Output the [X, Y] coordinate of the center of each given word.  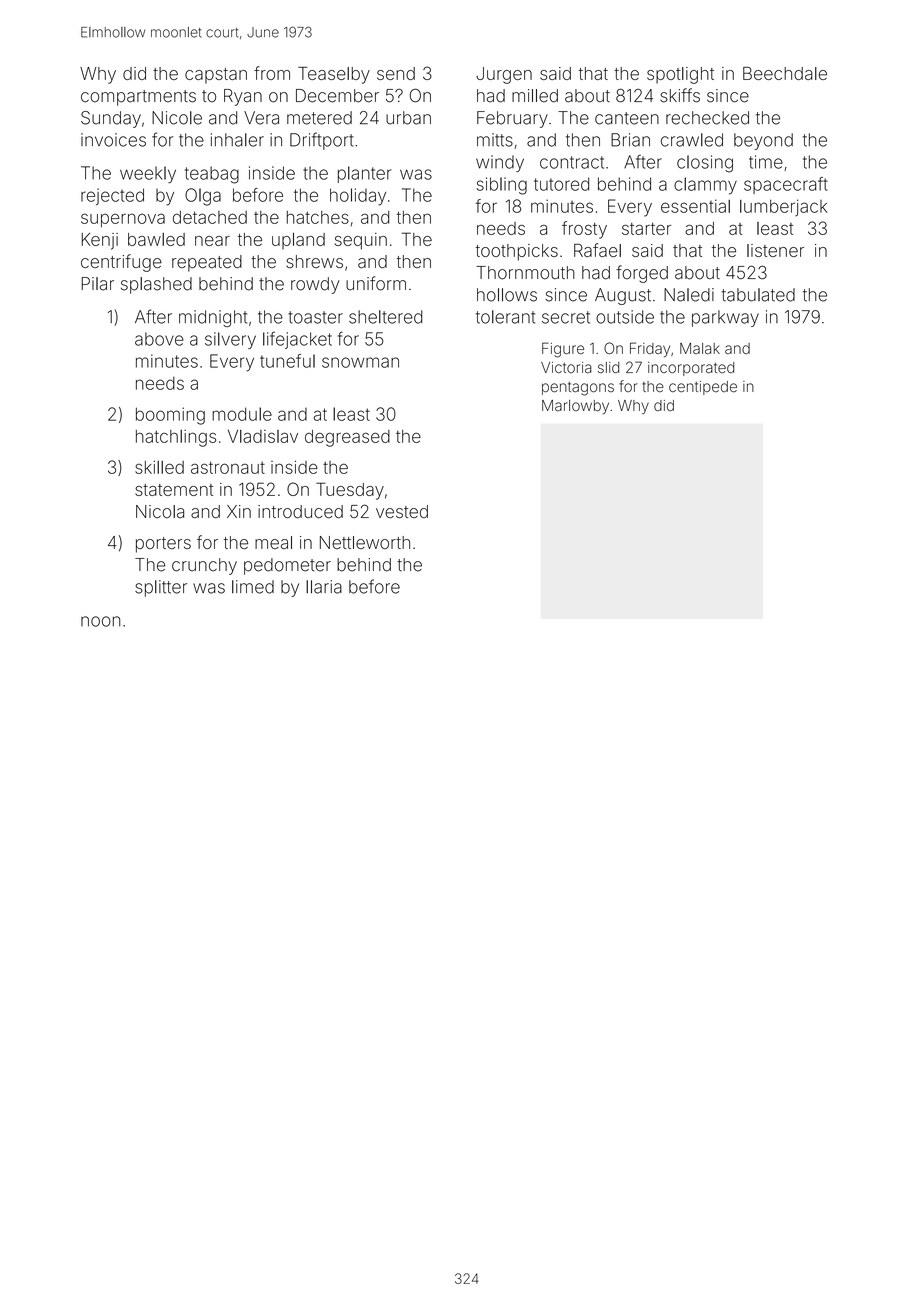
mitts [495, 140]
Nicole [177, 118]
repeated [207, 263]
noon [100, 621]
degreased [347, 438]
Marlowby [575, 407]
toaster [315, 317]
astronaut [228, 467]
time [766, 162]
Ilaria [324, 587]
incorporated [691, 369]
